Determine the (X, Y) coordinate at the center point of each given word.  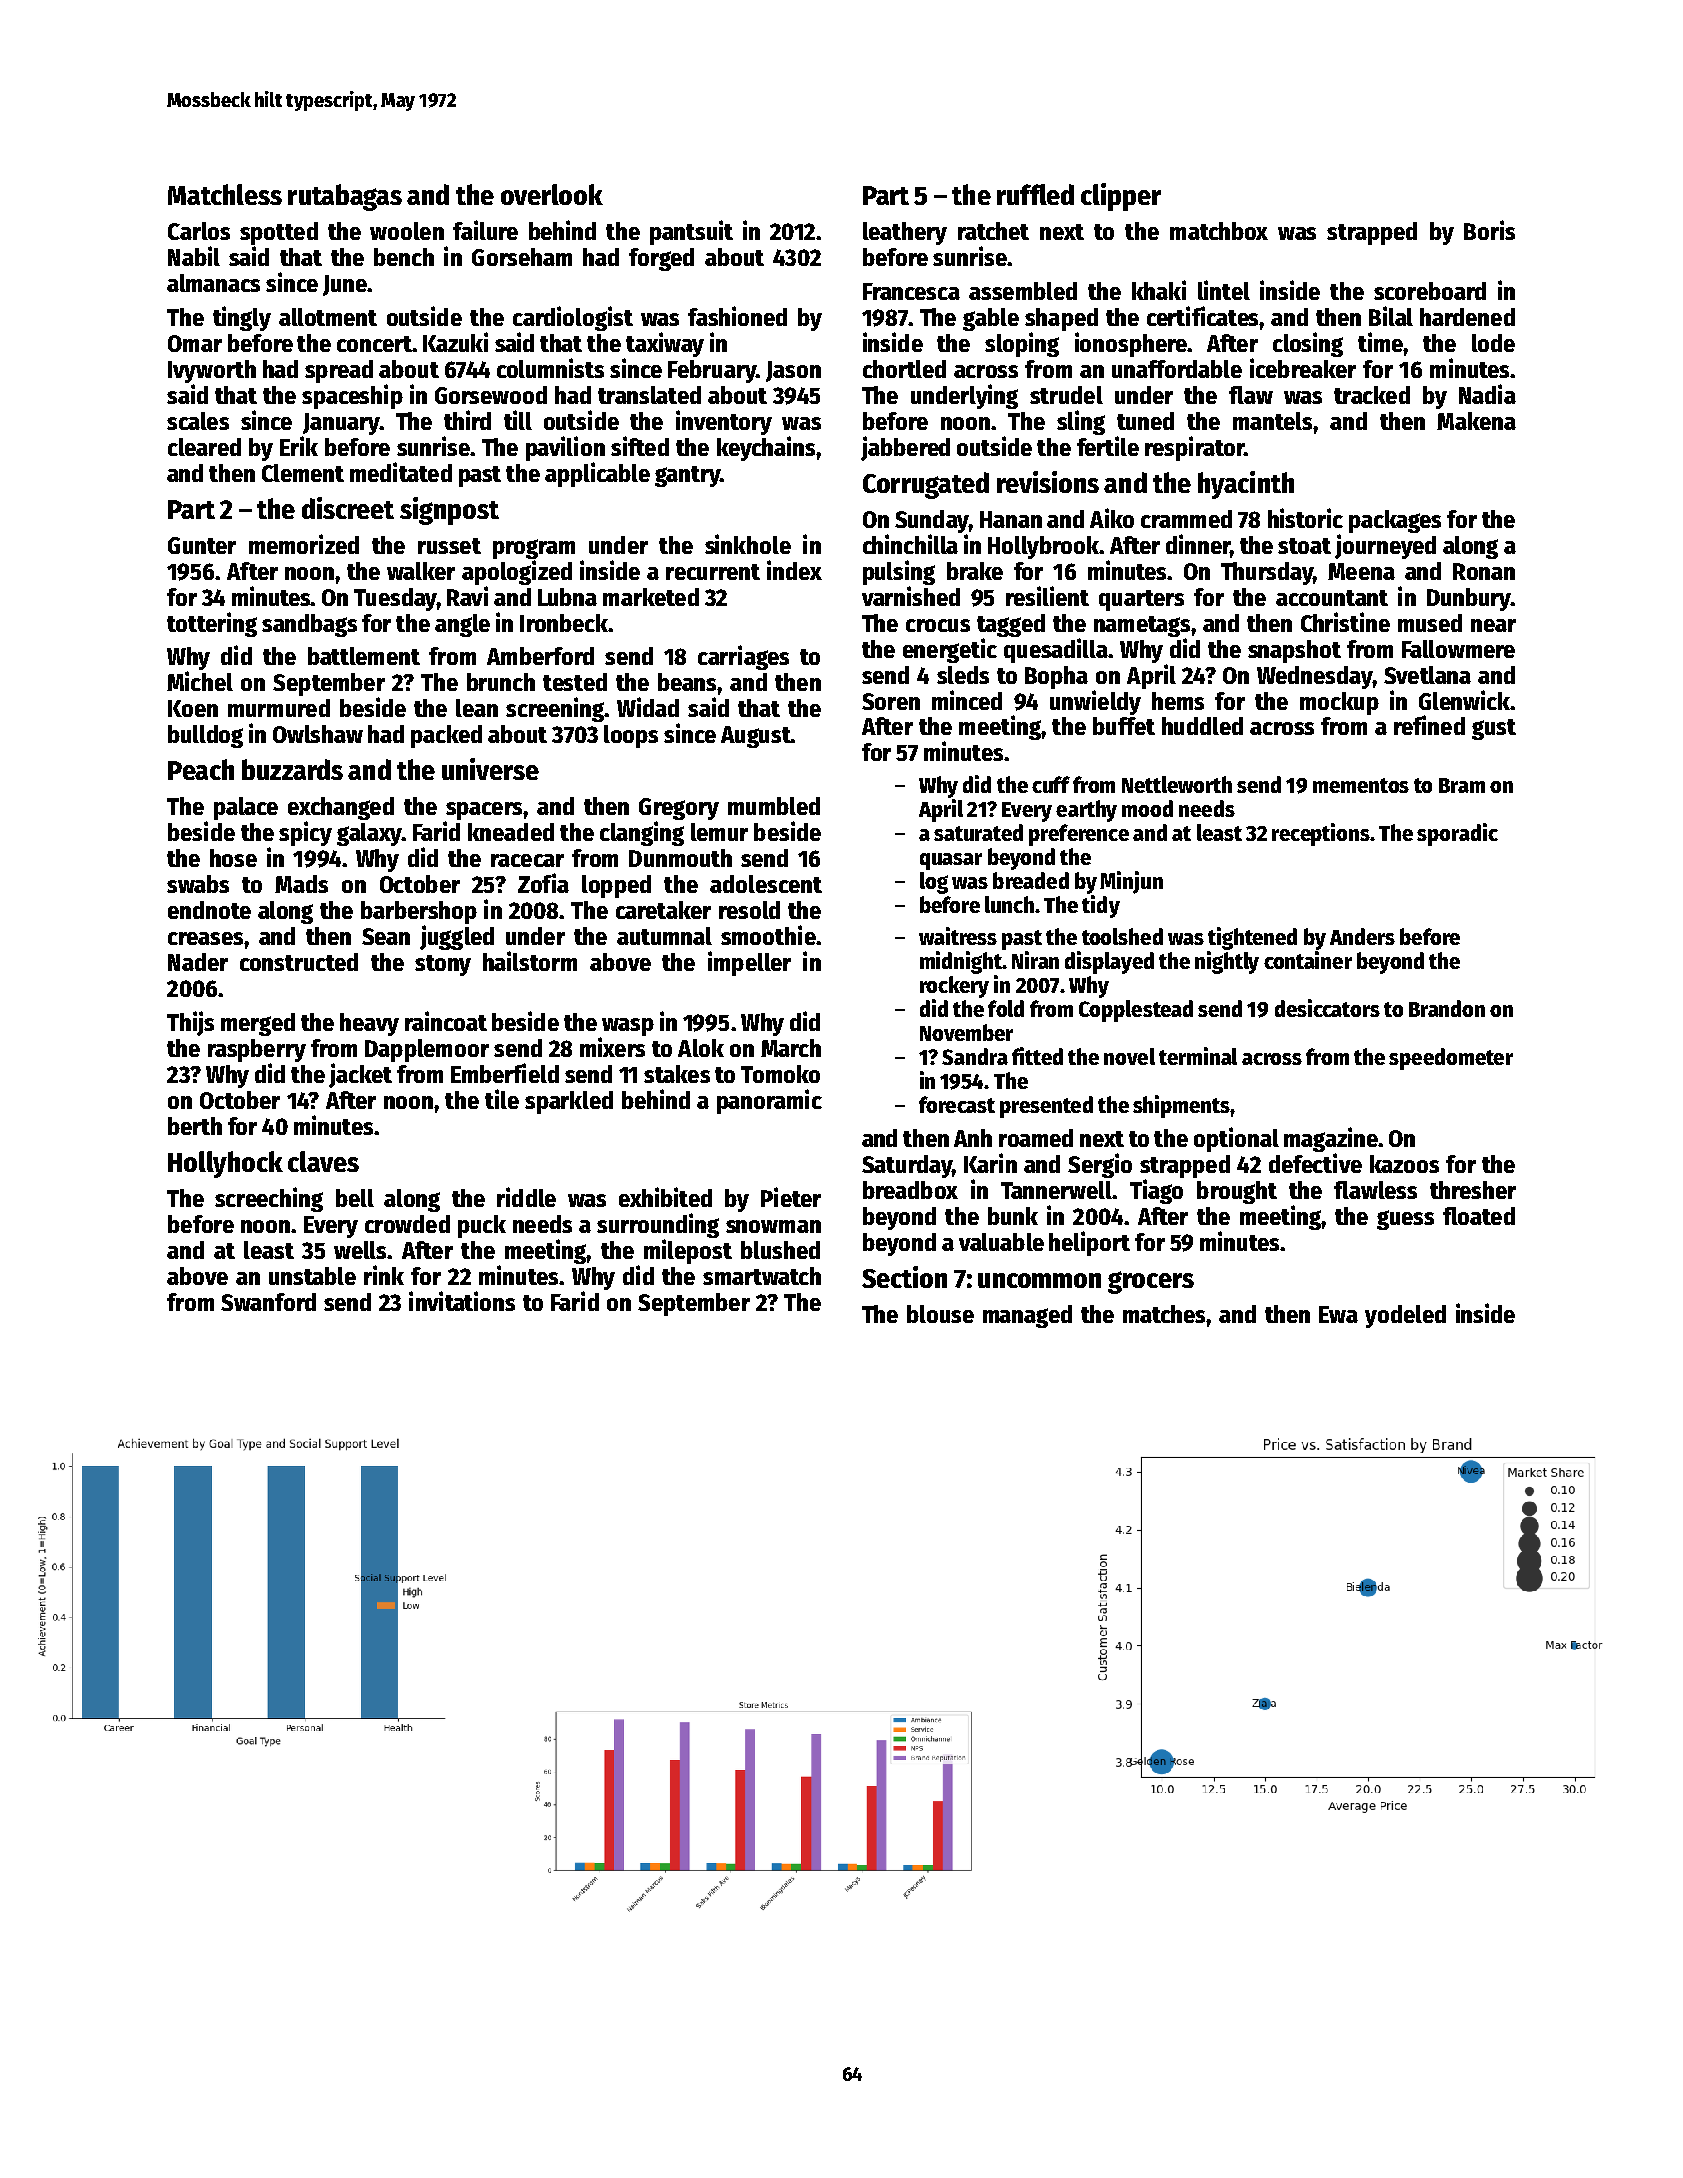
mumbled (774, 806)
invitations (462, 1301)
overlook (552, 194)
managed (1027, 1316)
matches (1164, 1314)
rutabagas (345, 197)
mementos (1361, 785)
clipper (1121, 197)
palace (246, 808)
